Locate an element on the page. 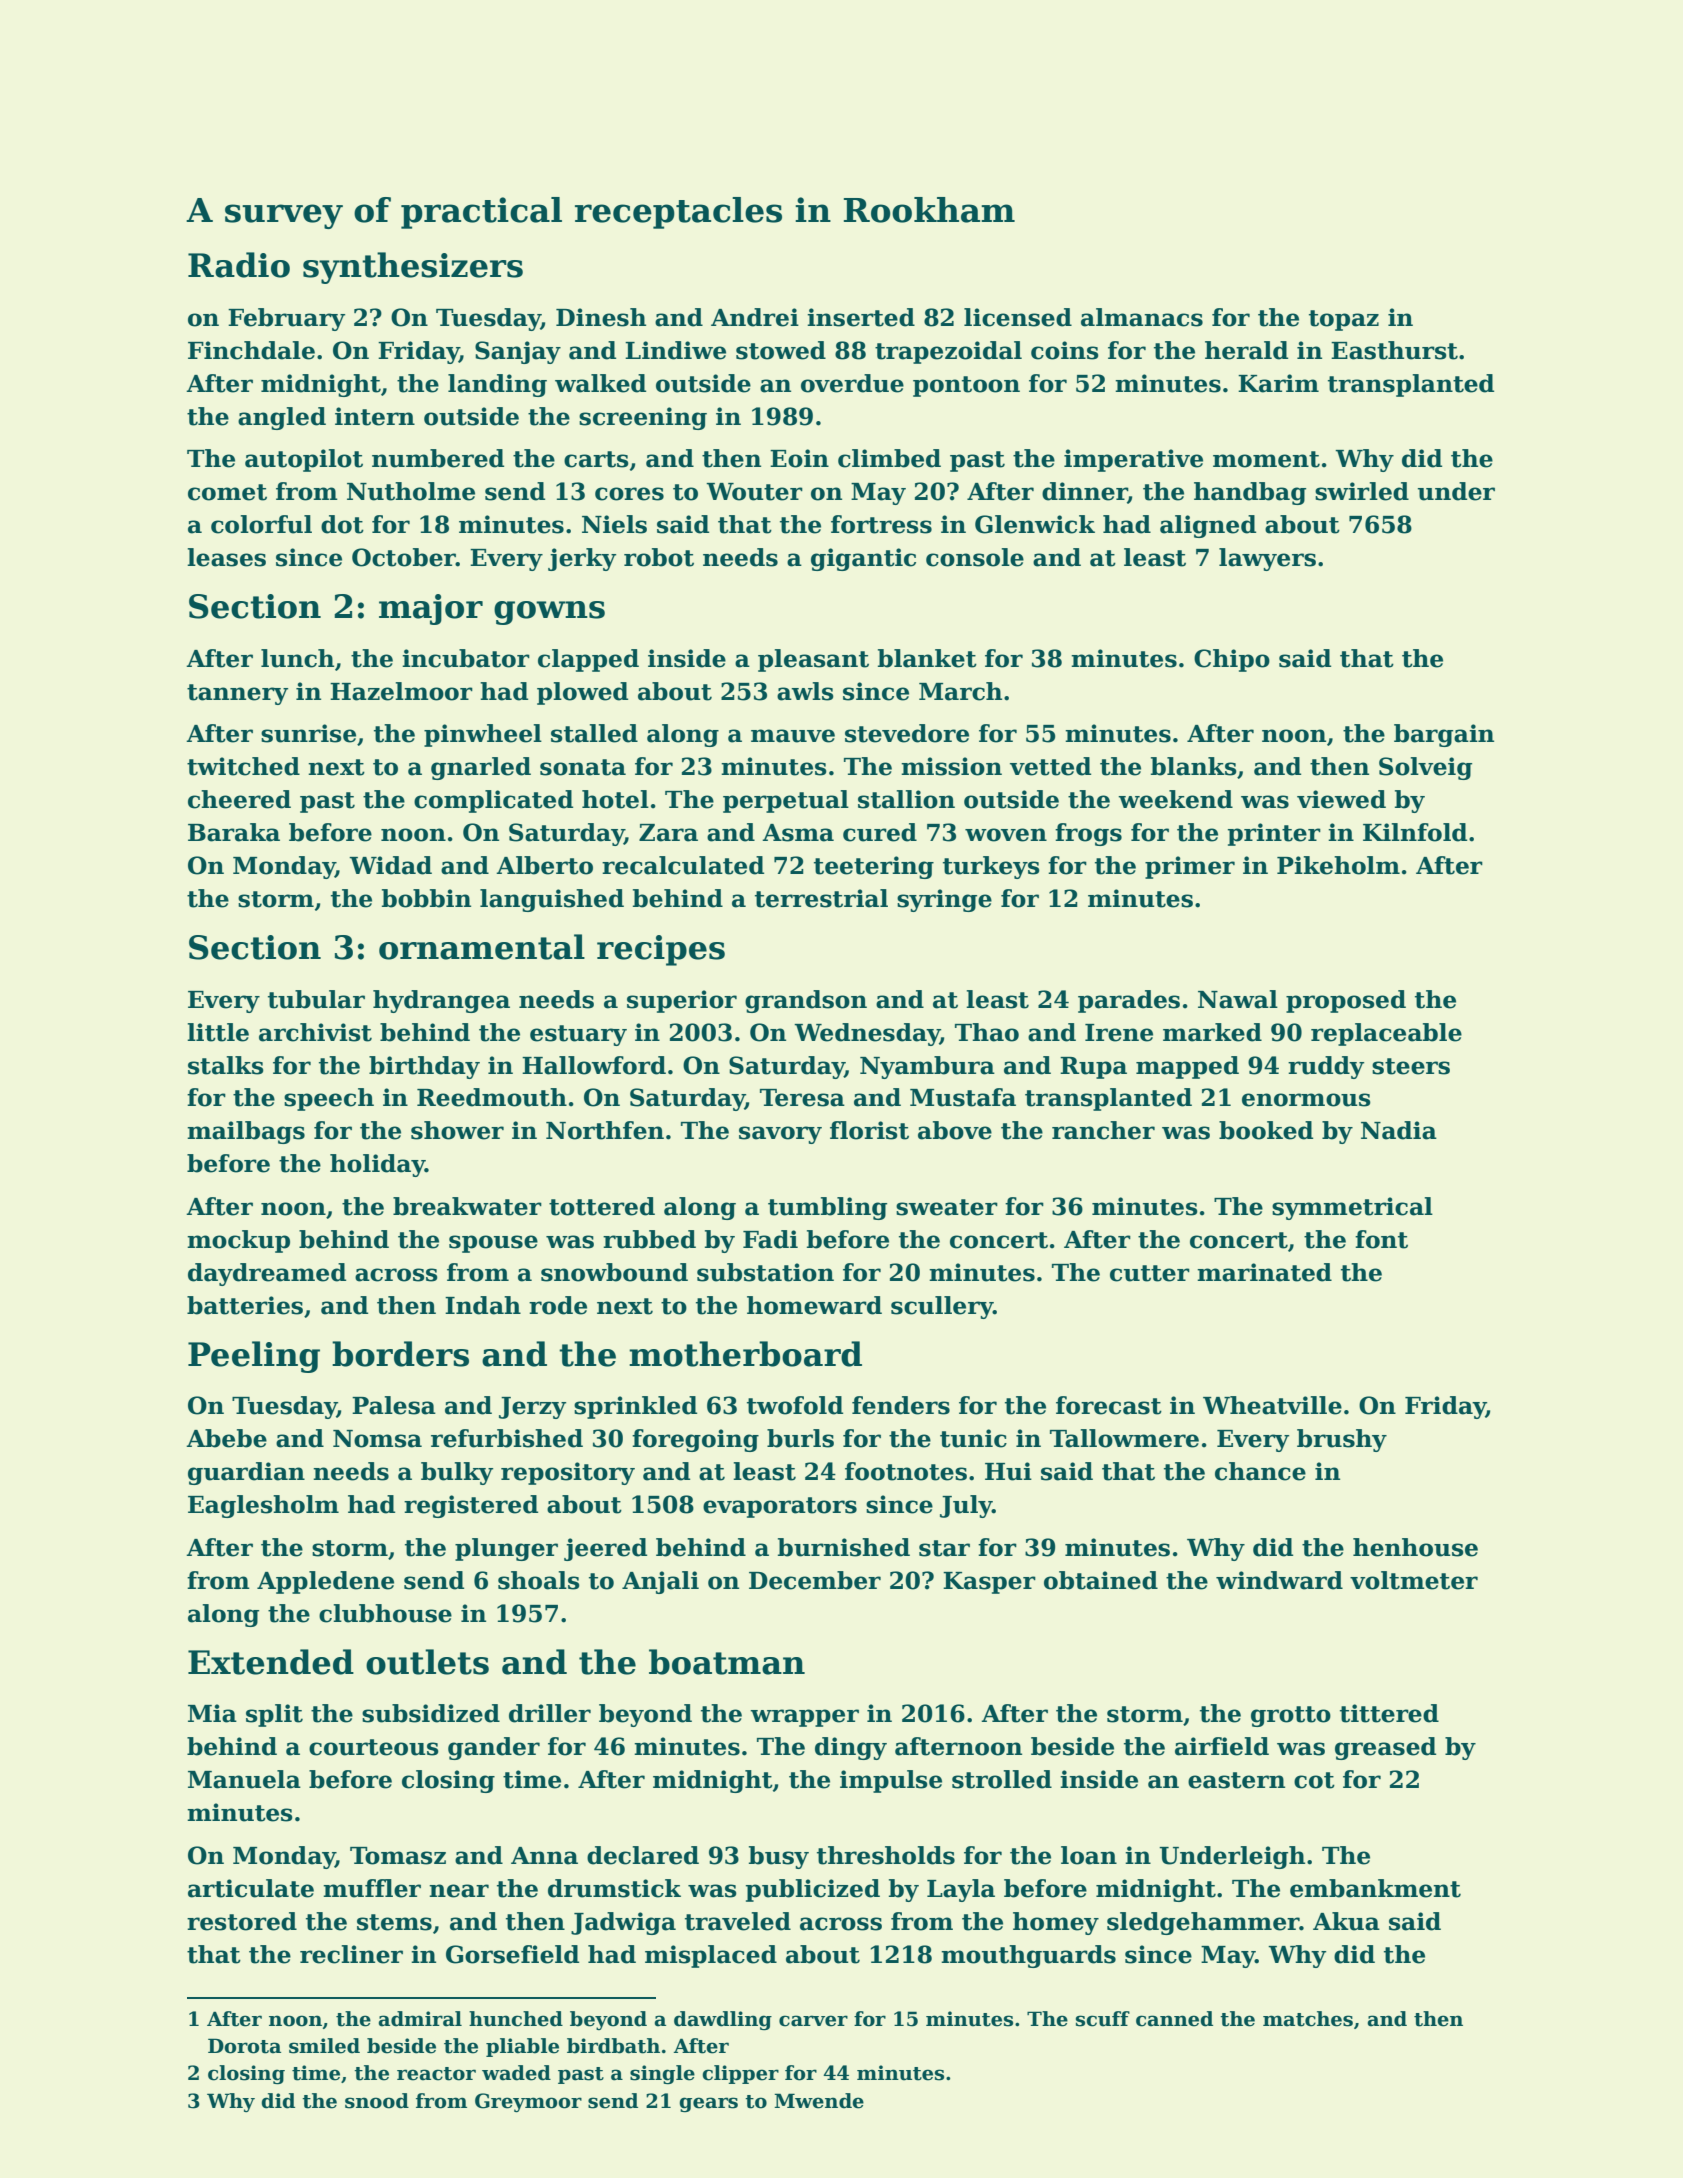  hydrangea is located at coordinates (441, 1001).
